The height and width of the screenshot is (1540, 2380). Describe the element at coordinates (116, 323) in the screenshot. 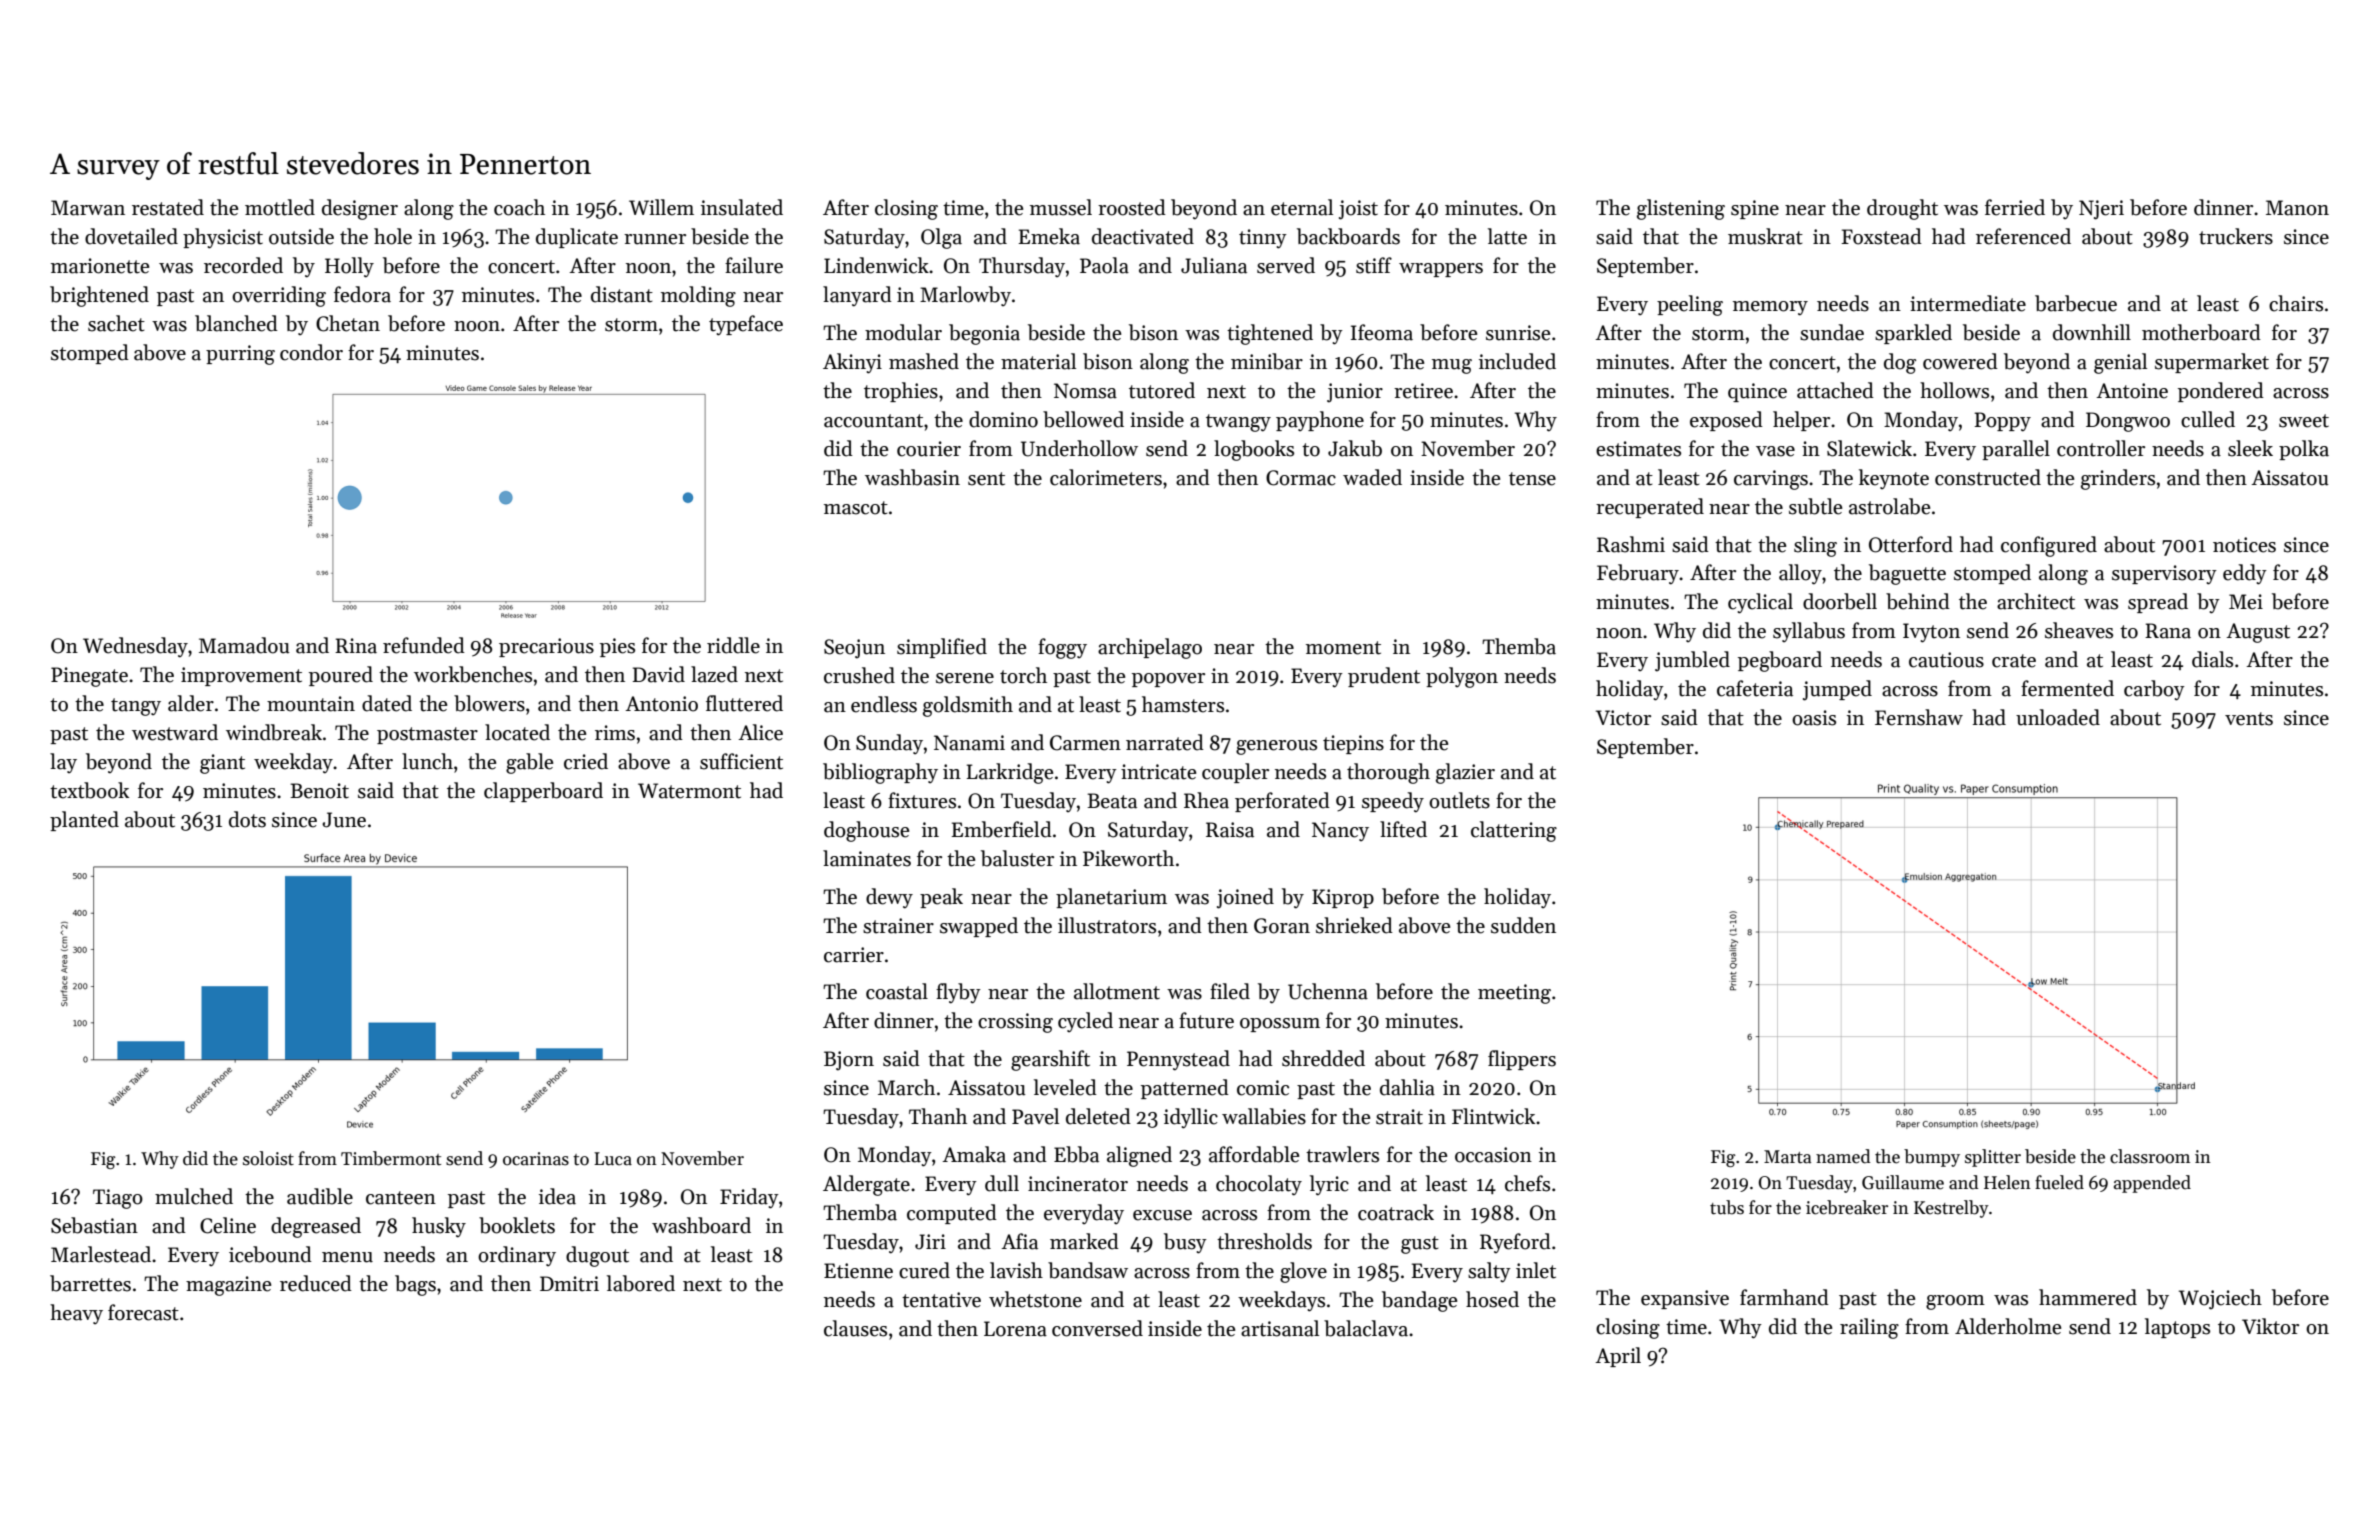

I see `sachet` at that location.
